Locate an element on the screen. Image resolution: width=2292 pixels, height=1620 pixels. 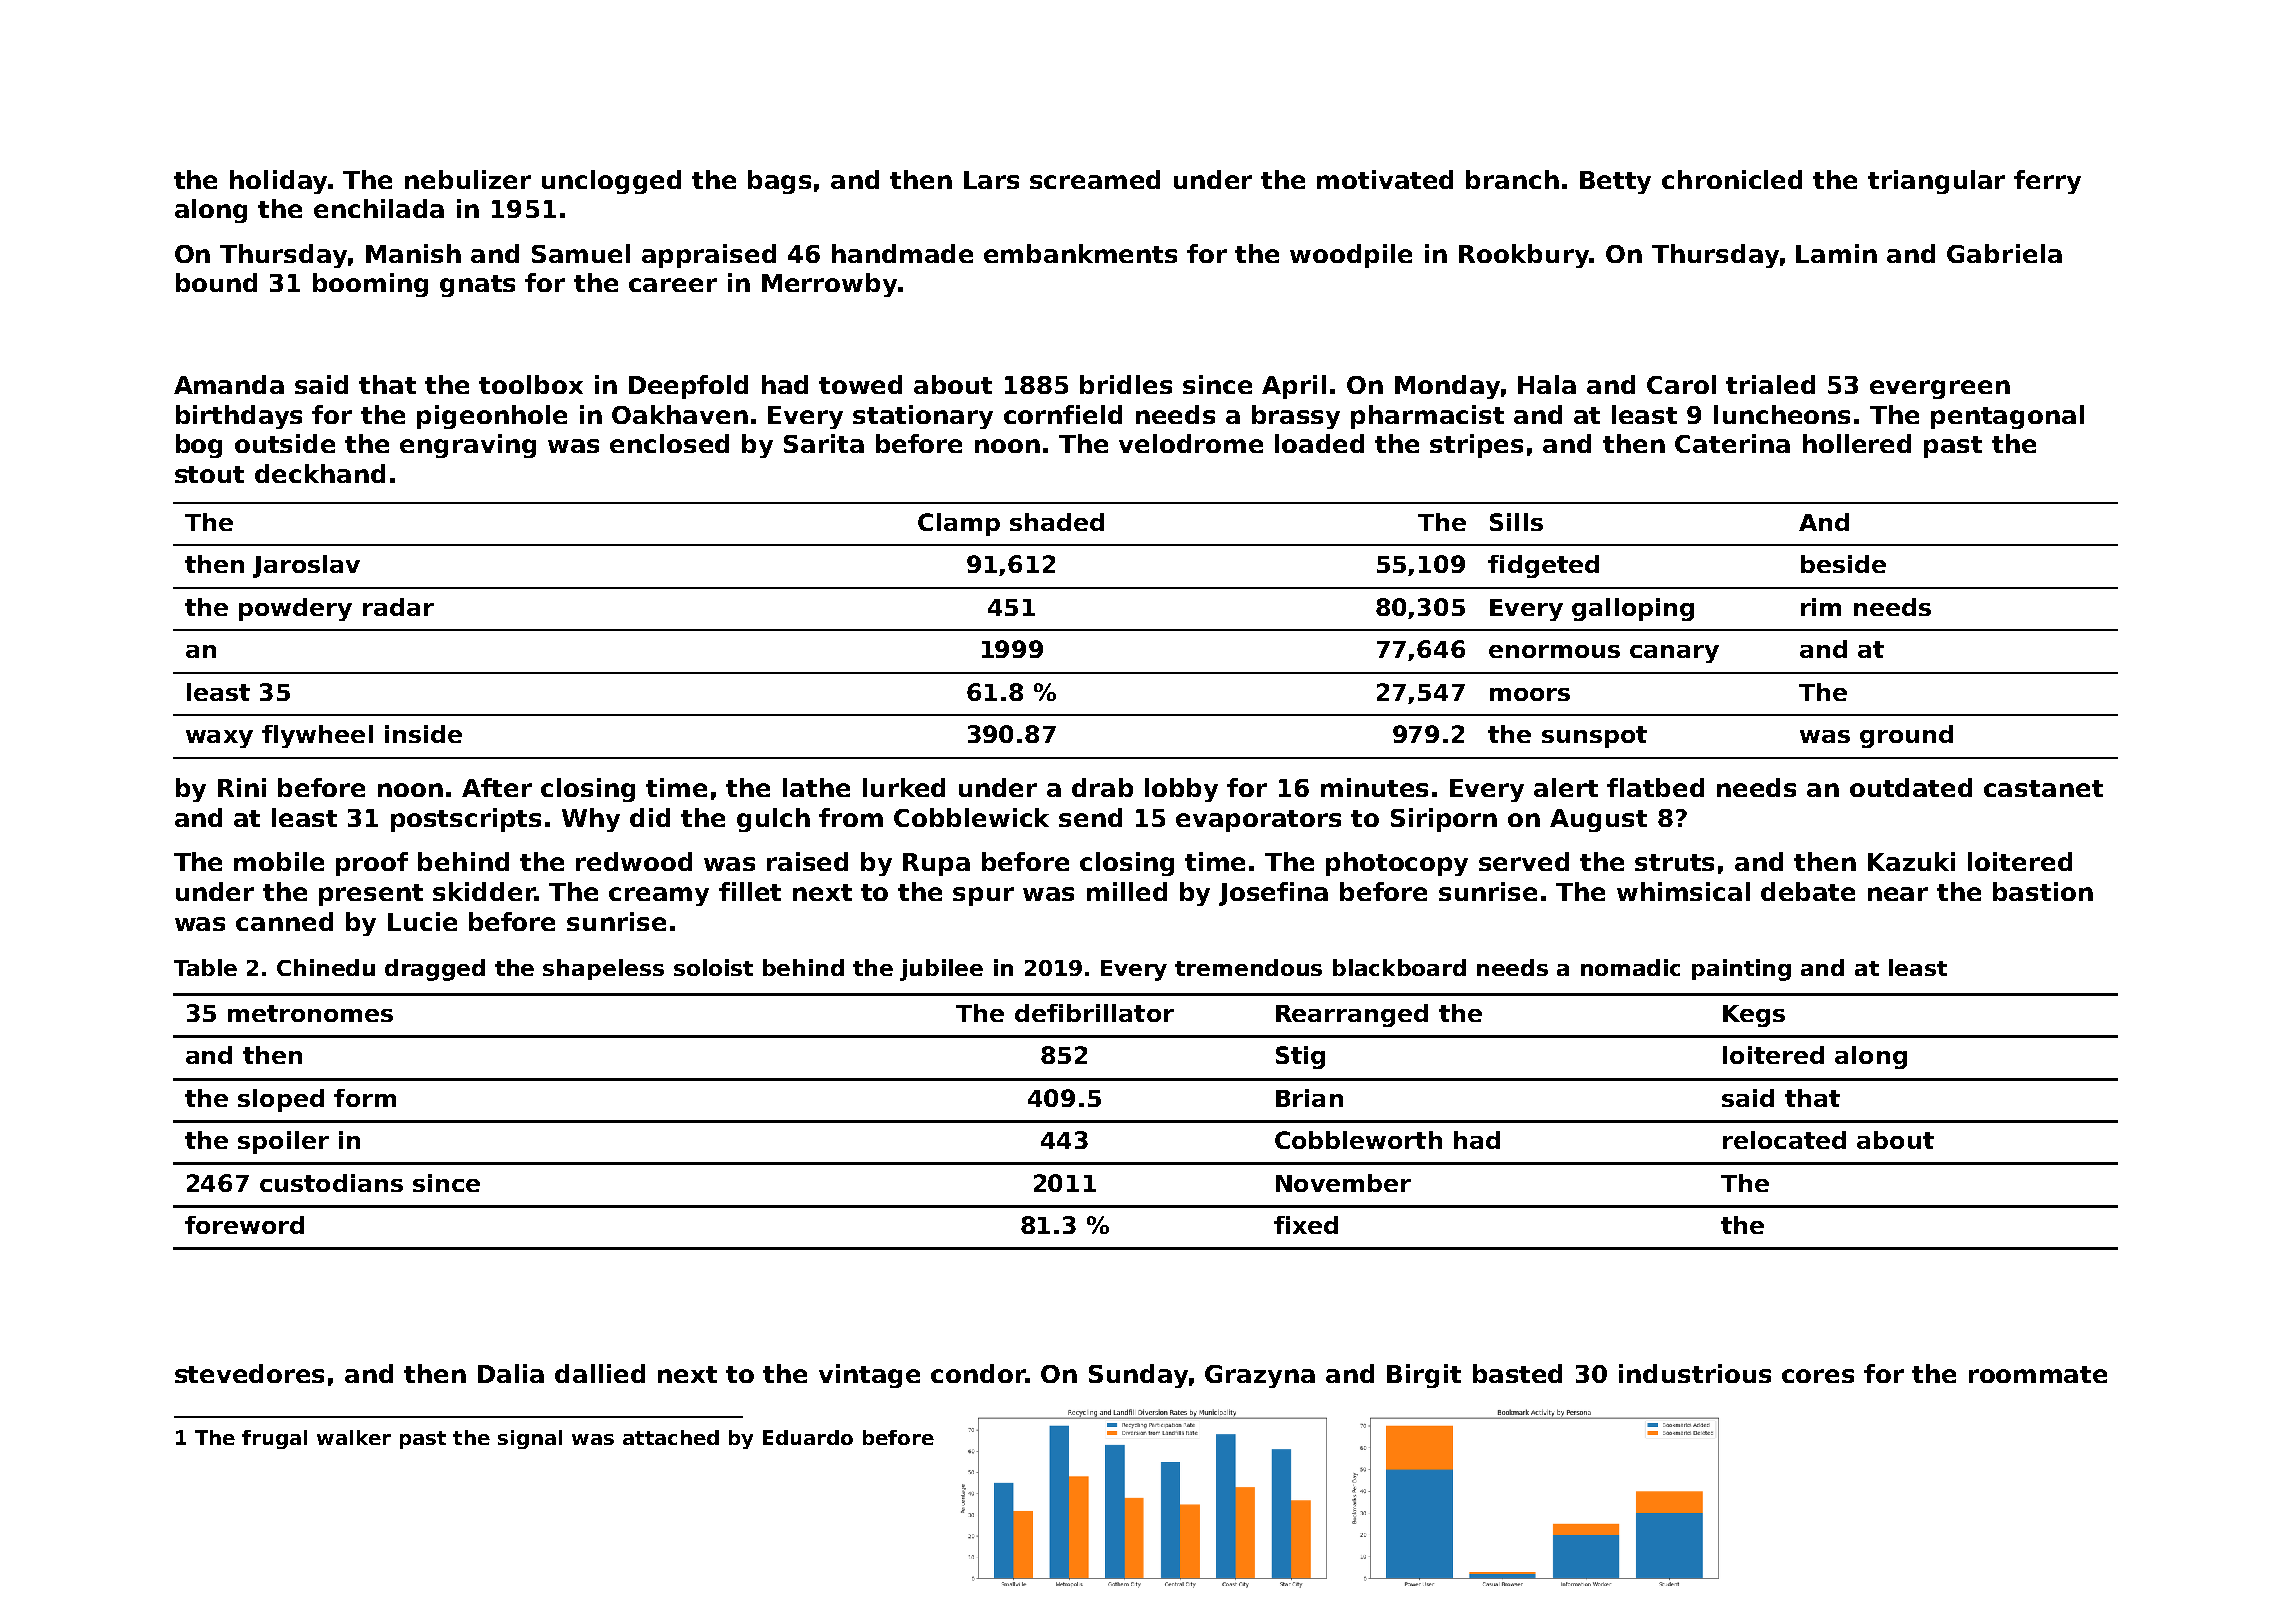
ferry is located at coordinates (2047, 182).
